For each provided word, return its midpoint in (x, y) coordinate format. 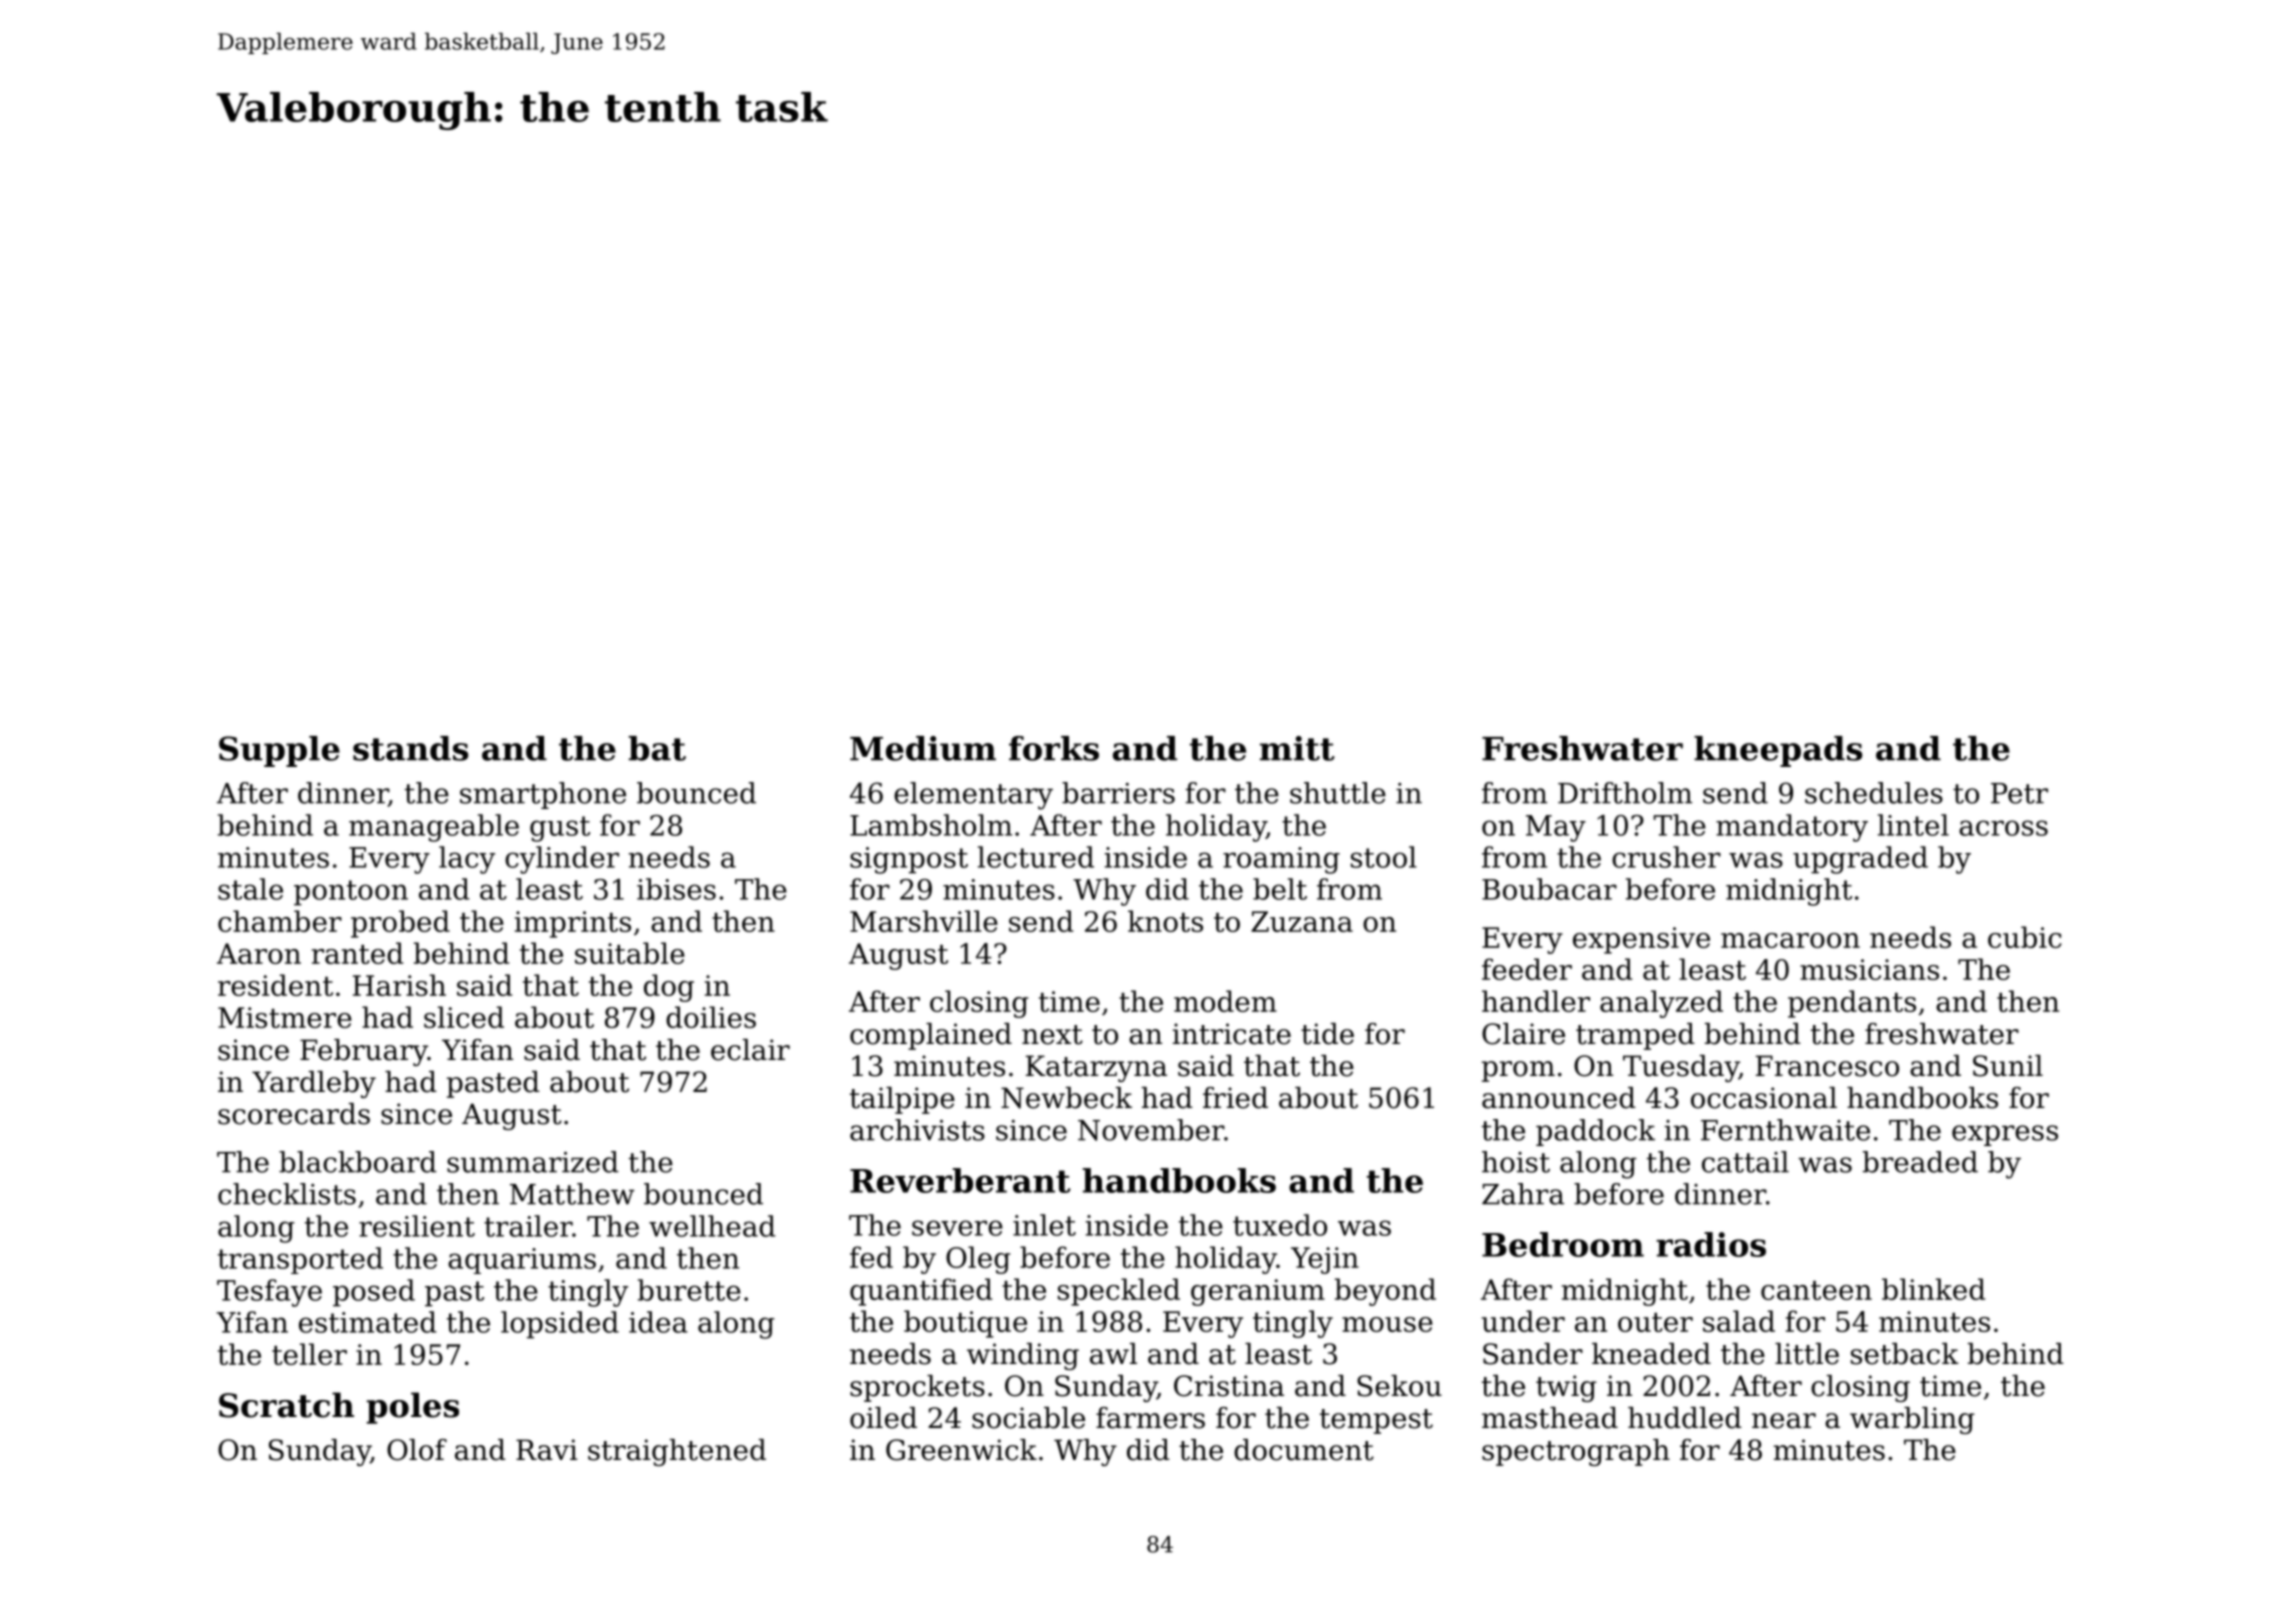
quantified (921, 1292)
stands (410, 748)
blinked (1933, 1289)
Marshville (924, 921)
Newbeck (1066, 1098)
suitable (630, 953)
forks (1054, 748)
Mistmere (285, 1017)
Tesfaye (269, 1293)
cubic (2025, 937)
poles (412, 1408)
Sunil (2008, 1066)
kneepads (1778, 751)
